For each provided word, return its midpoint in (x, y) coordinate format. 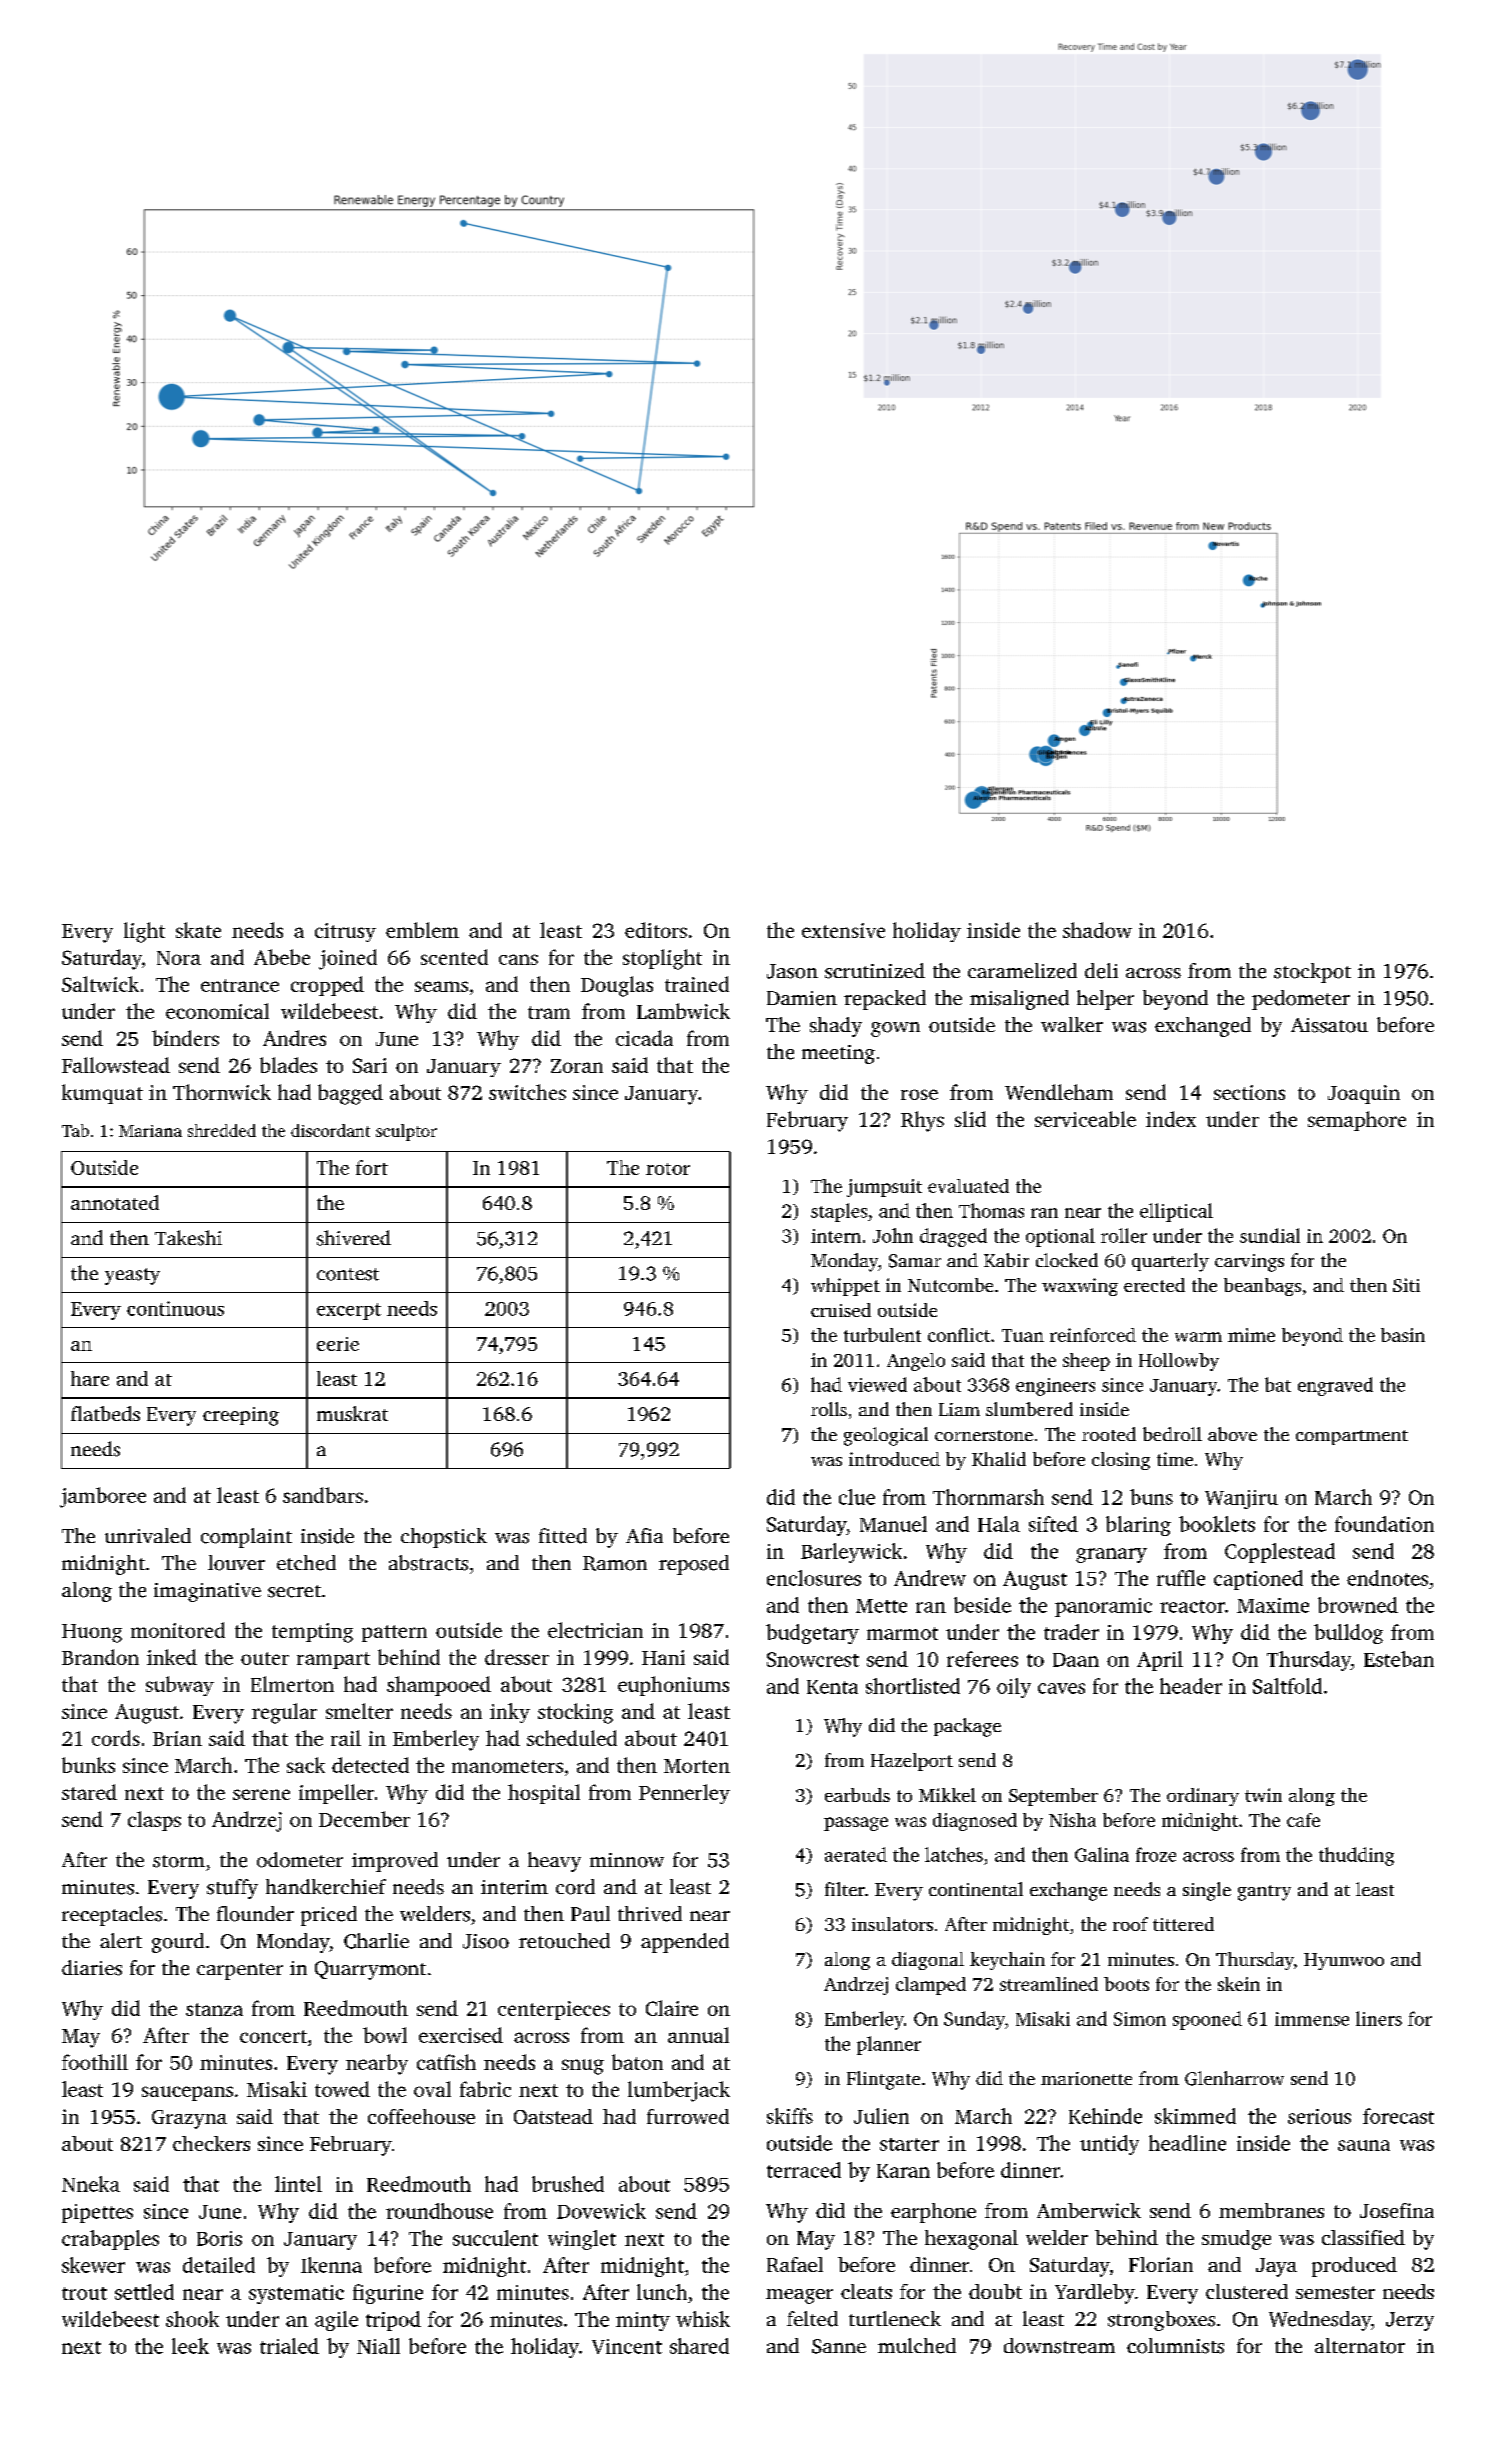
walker (1072, 1024)
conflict (959, 1335)
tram (549, 1012)
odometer (300, 1860)
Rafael (795, 2264)
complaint (246, 1538)
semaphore (1357, 1121)
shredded (222, 1130)
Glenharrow (1234, 2078)
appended (685, 1943)
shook (192, 2319)
